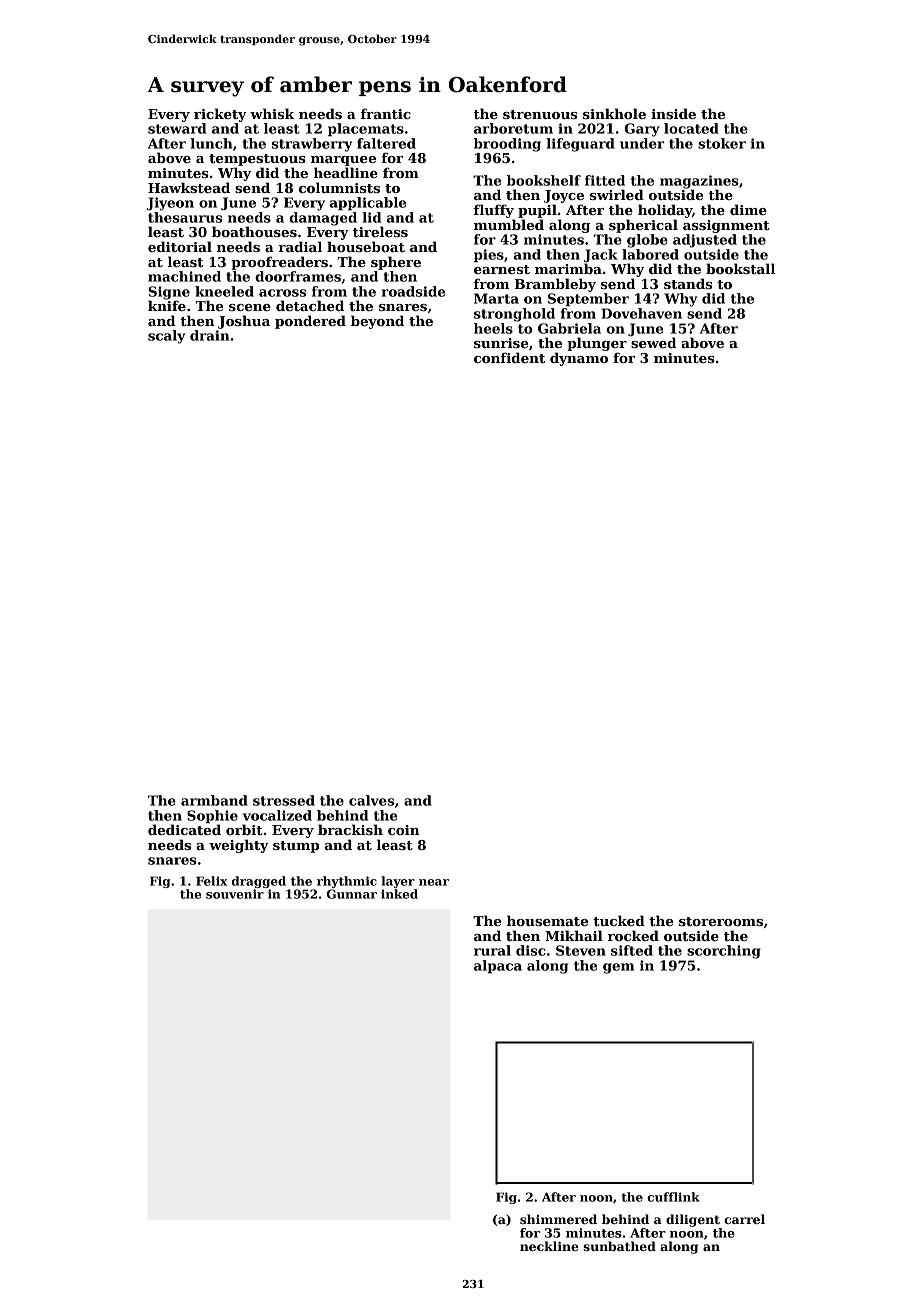  What do you see at coordinates (653, 342) in the screenshot?
I see `sewed` at bounding box center [653, 342].
